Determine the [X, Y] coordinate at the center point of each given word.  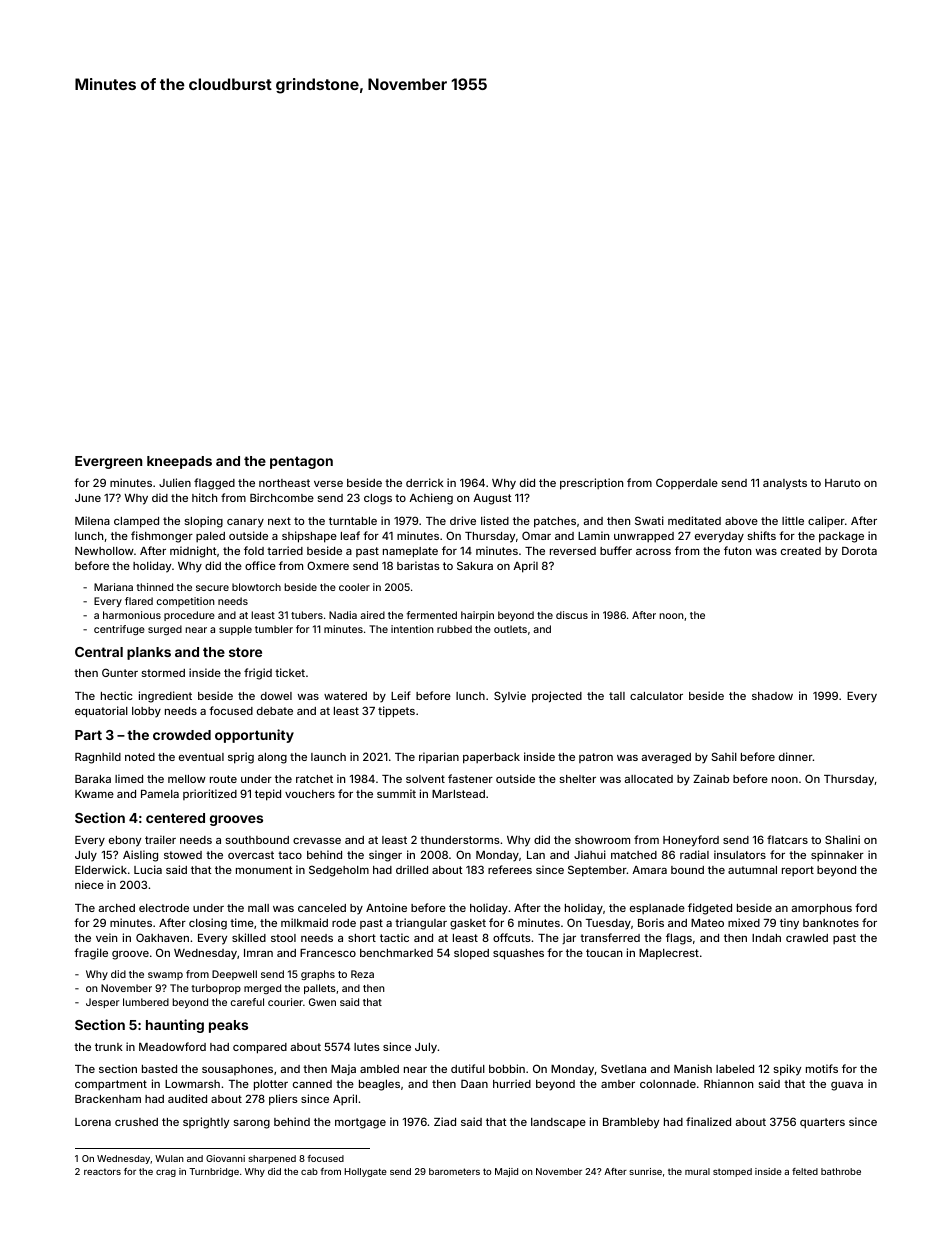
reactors [102, 1171]
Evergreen [108, 462]
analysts [785, 484]
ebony [125, 841]
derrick [425, 482]
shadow [772, 696]
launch [328, 757]
